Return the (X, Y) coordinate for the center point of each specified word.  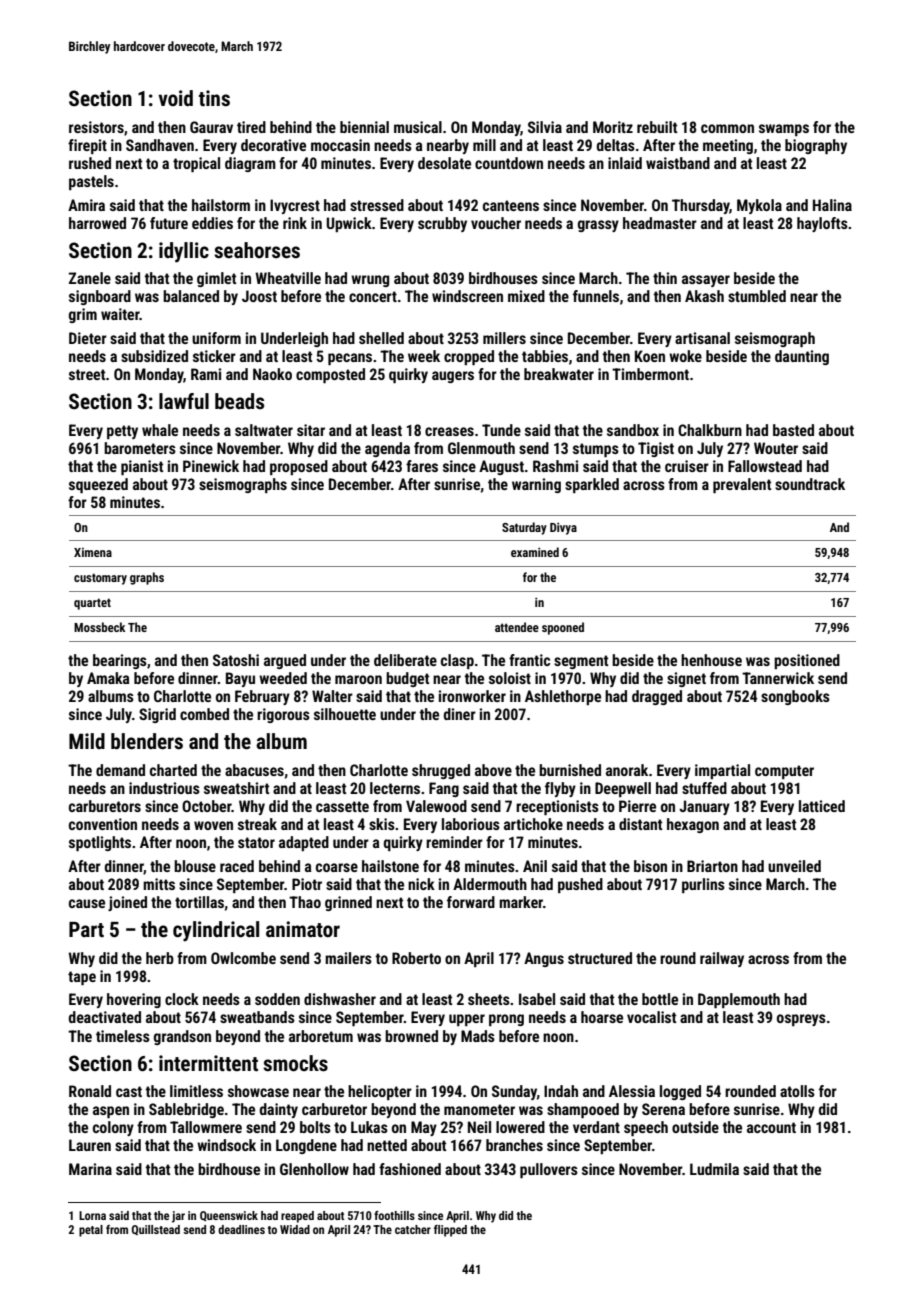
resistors (96, 127)
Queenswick (229, 1216)
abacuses (254, 770)
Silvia (545, 127)
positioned (807, 661)
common (727, 128)
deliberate (405, 660)
